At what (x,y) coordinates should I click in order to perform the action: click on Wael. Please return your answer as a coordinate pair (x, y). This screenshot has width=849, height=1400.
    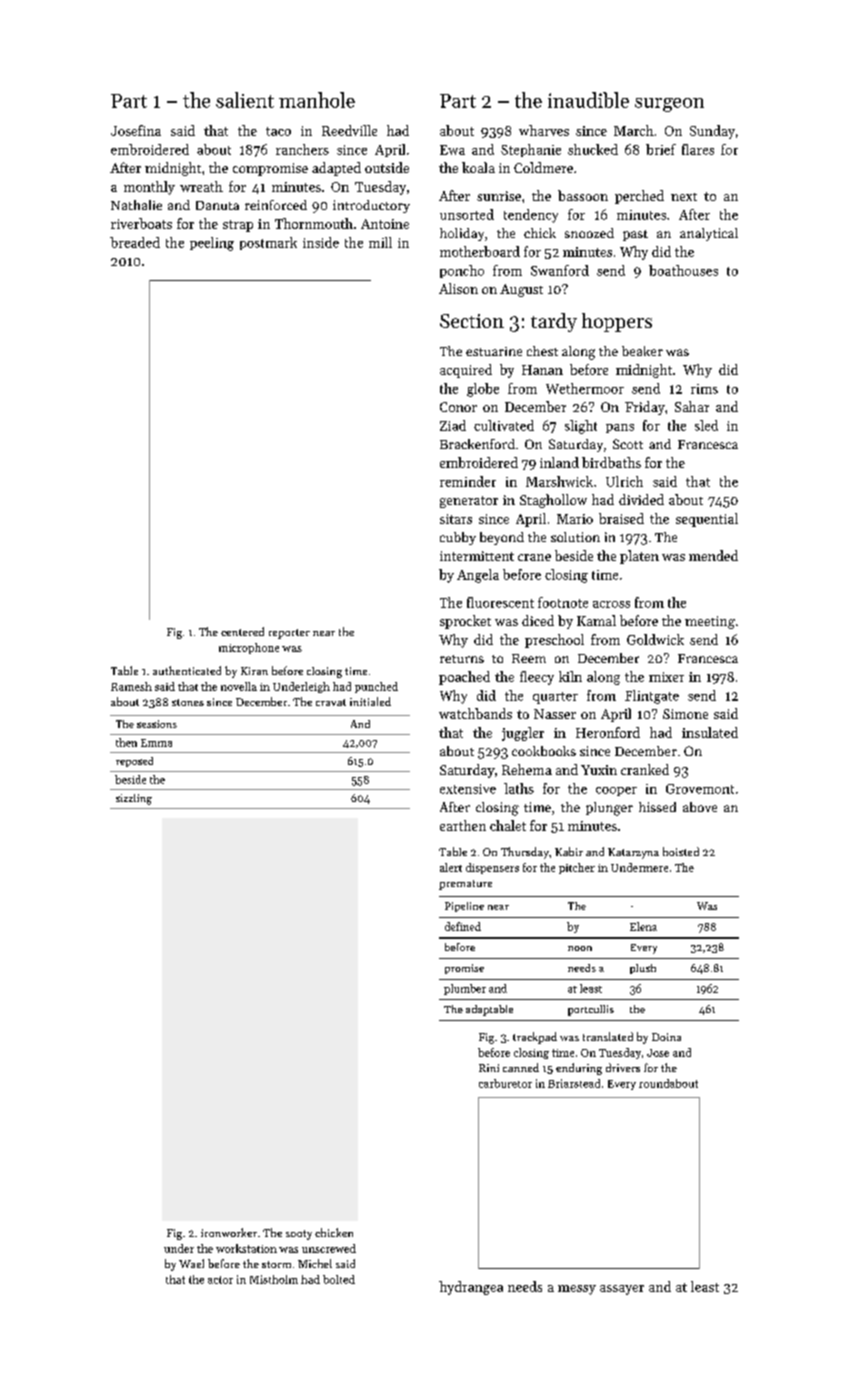
    Looking at the image, I should click on (191, 1263).
